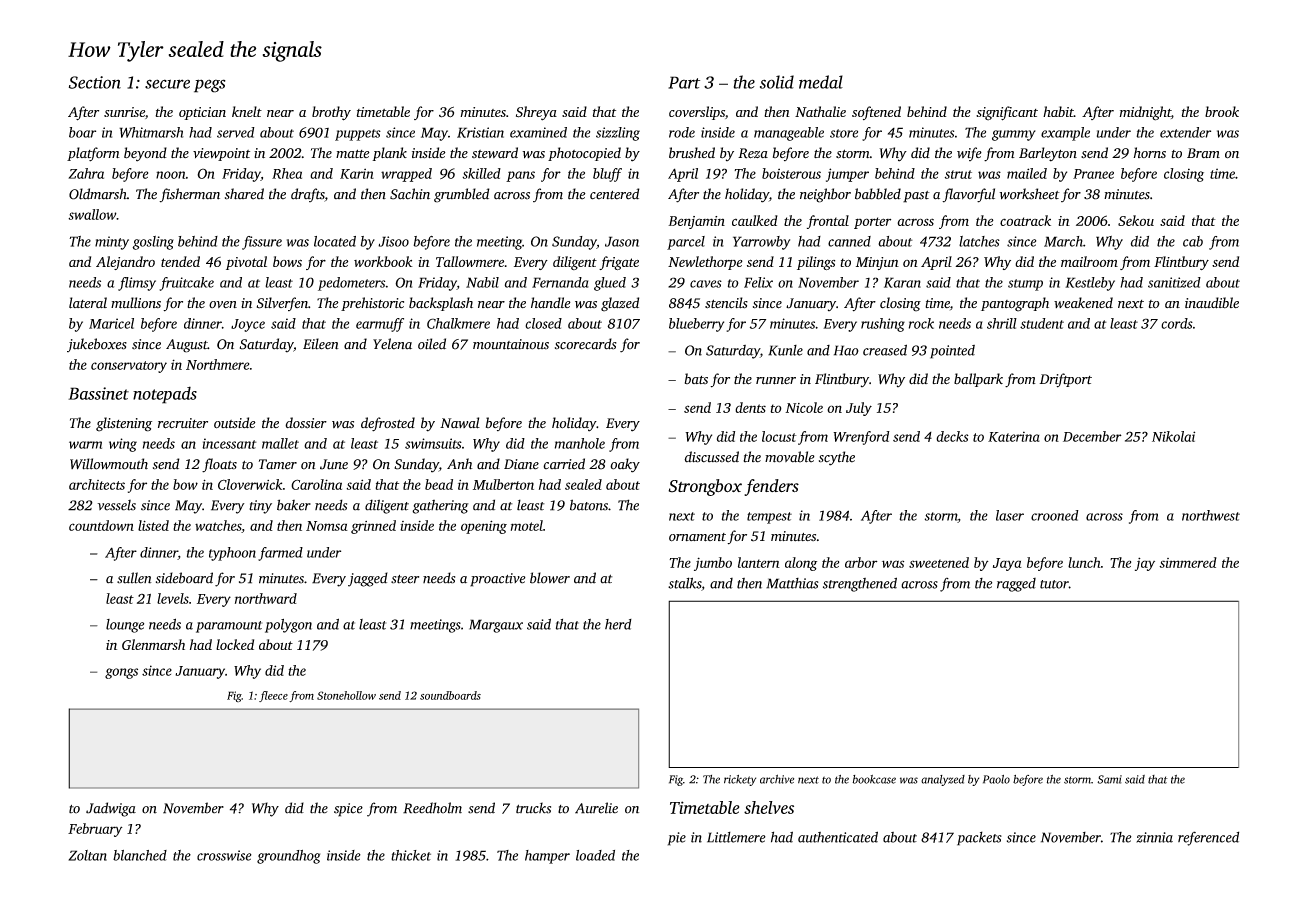 The width and height of the screenshot is (1308, 924). Describe the element at coordinates (1054, 584) in the screenshot. I see `tutor` at that location.
